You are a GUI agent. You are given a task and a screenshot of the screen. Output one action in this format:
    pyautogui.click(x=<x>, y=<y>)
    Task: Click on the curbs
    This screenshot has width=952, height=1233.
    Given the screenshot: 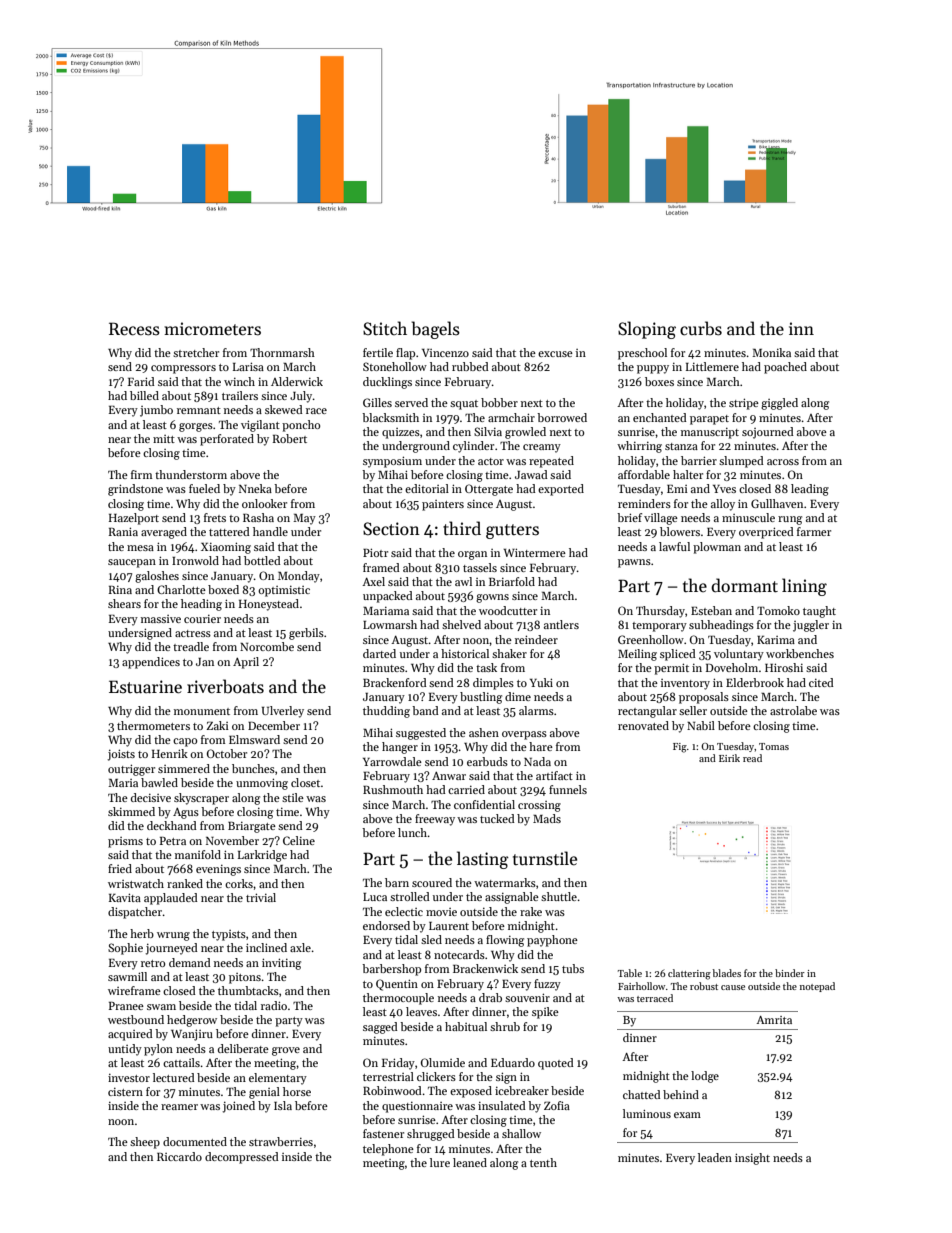 What is the action you would take?
    pyautogui.click(x=701, y=328)
